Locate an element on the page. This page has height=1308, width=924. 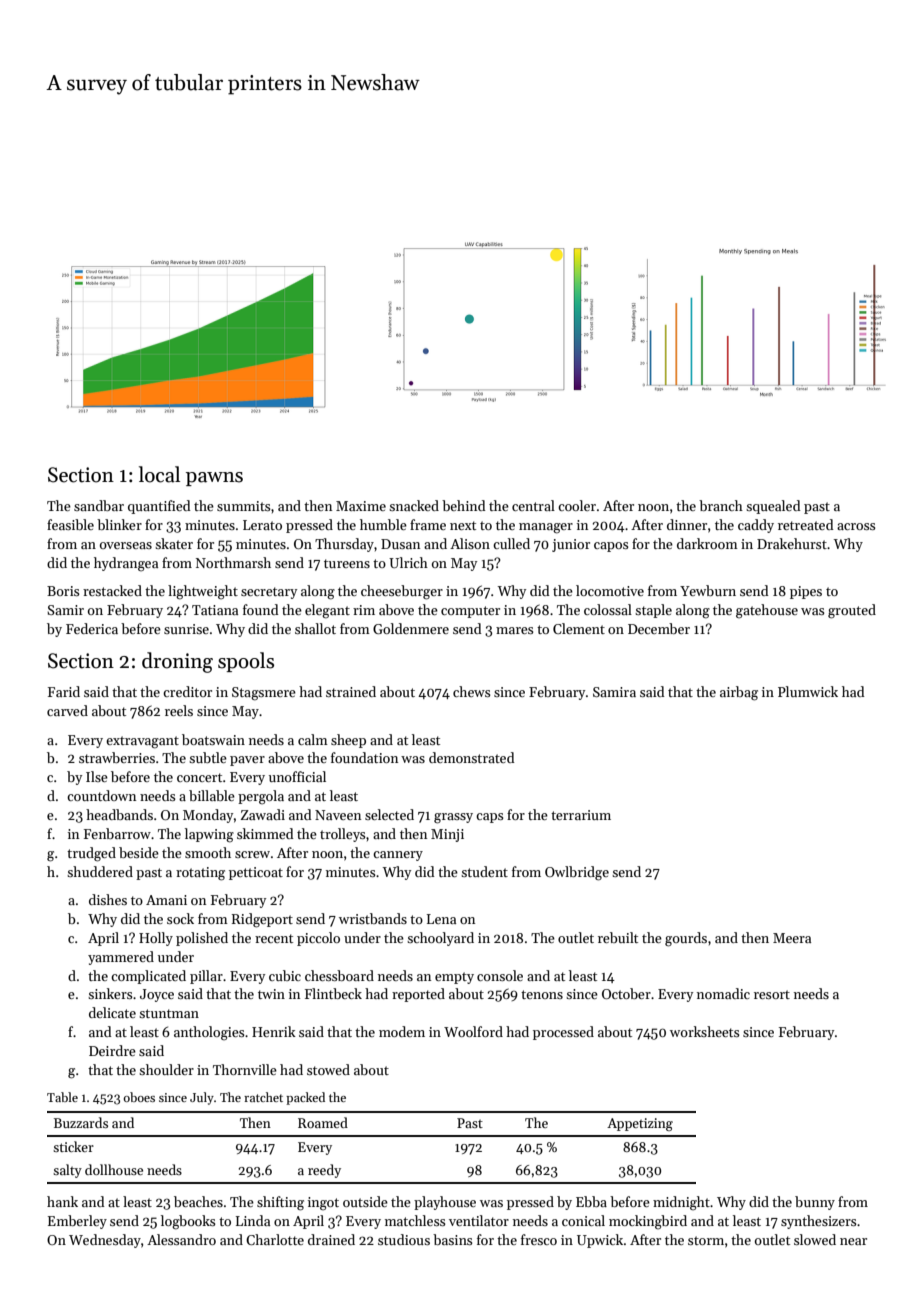
Owlbridge is located at coordinates (577, 873).
